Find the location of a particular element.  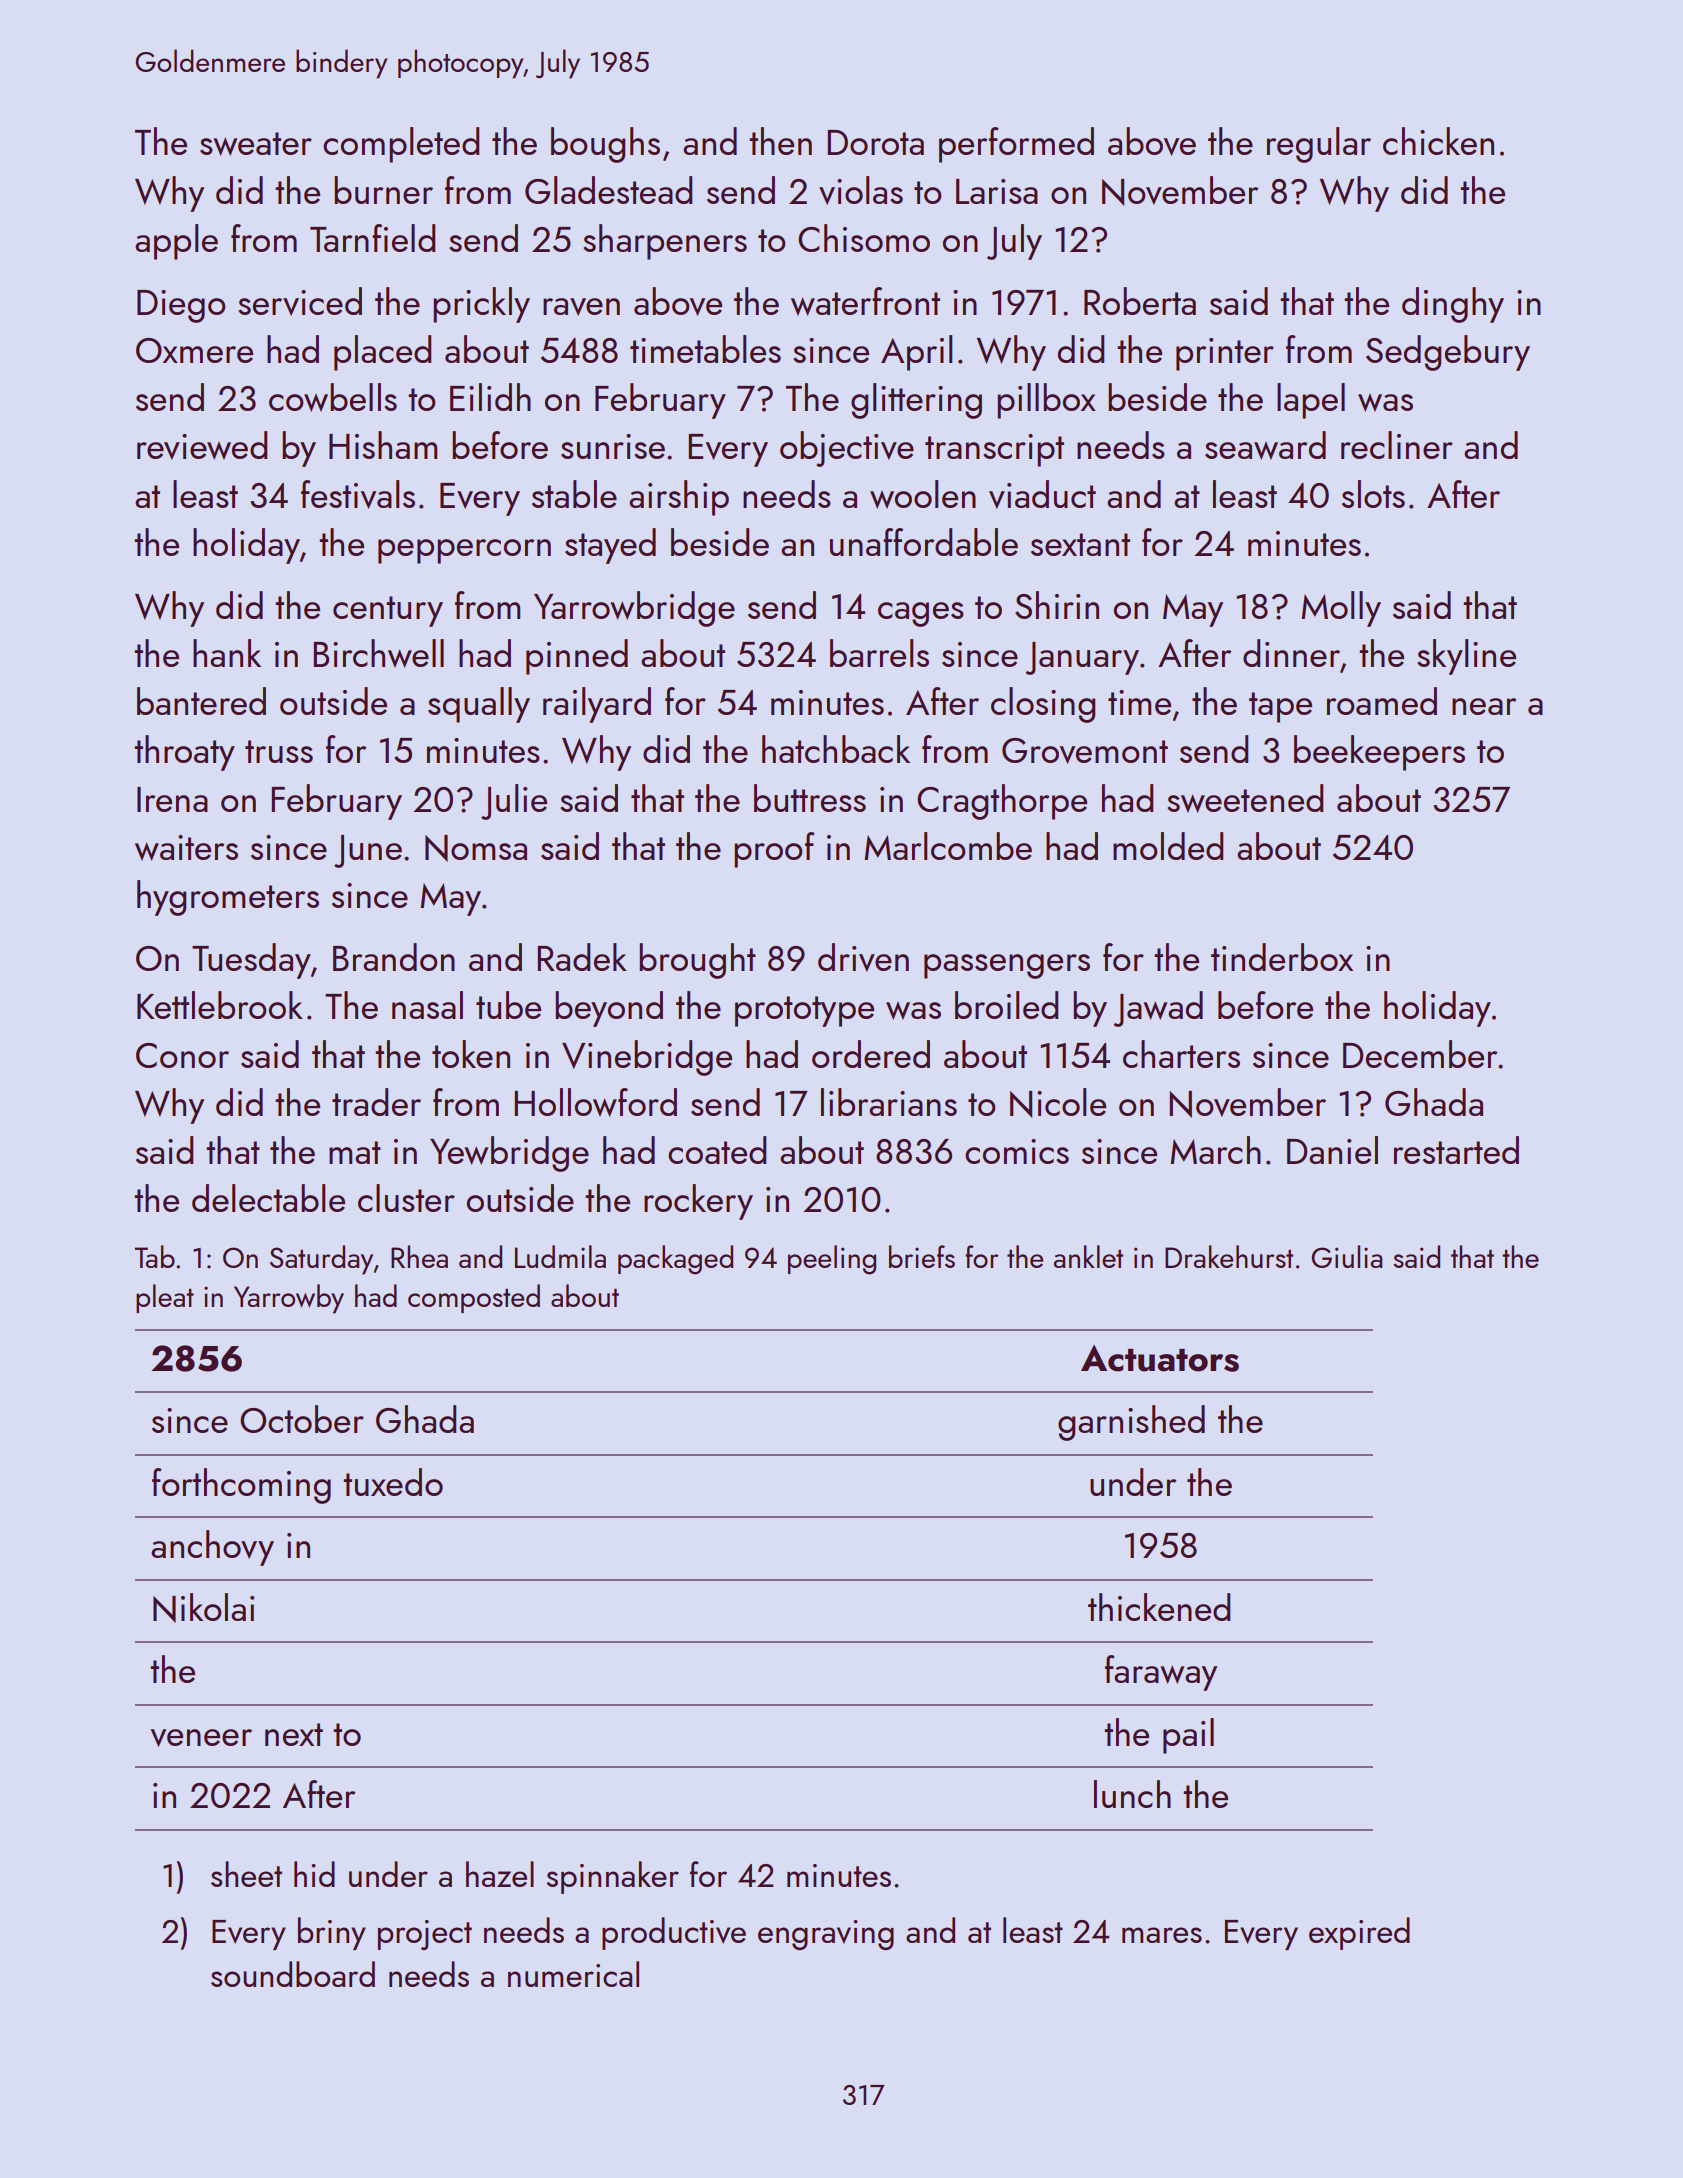

then is located at coordinates (780, 141).
